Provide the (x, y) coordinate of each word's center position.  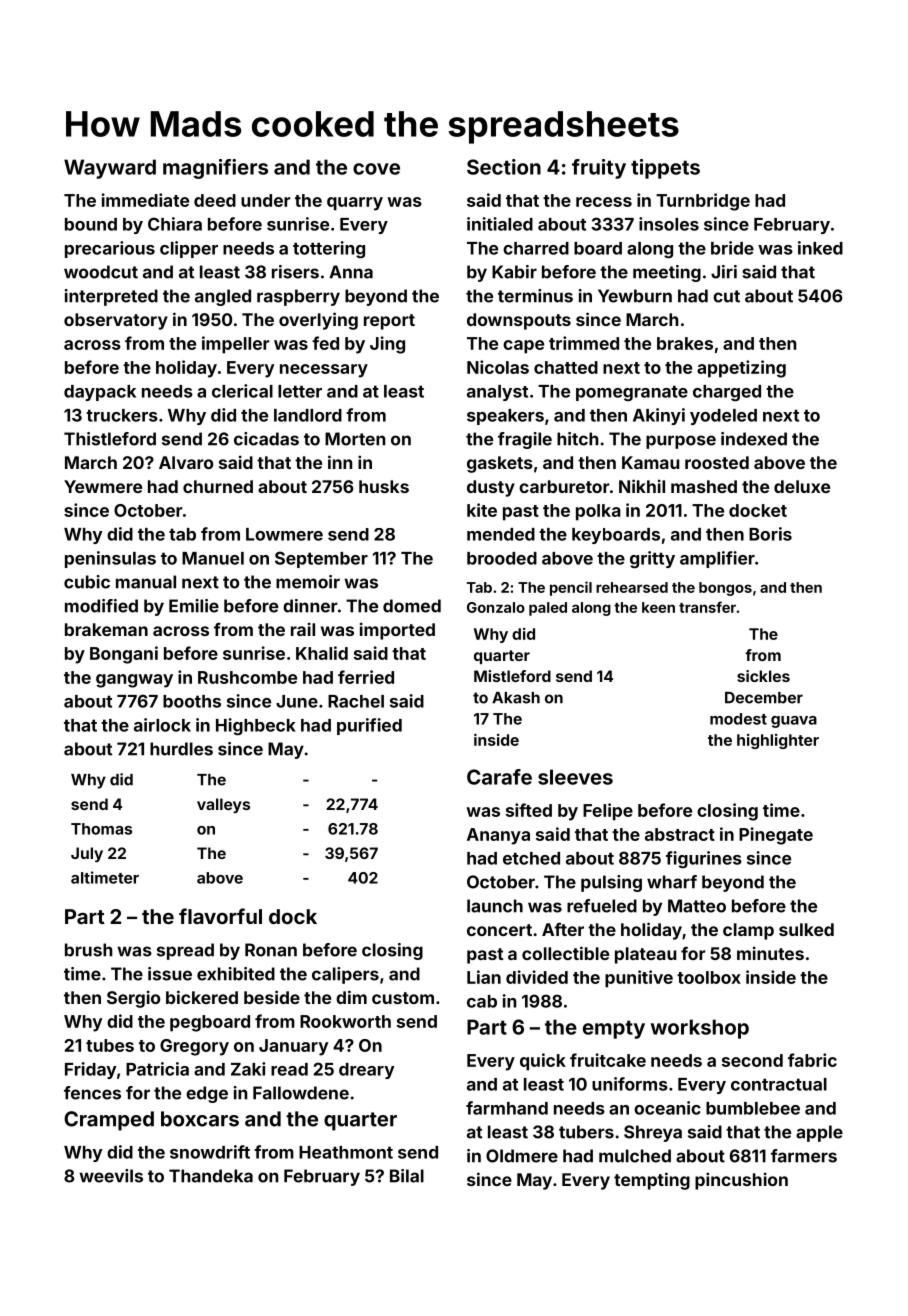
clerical (242, 391)
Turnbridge (703, 202)
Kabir (514, 272)
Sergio (133, 999)
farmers (804, 1156)
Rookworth (345, 1021)
